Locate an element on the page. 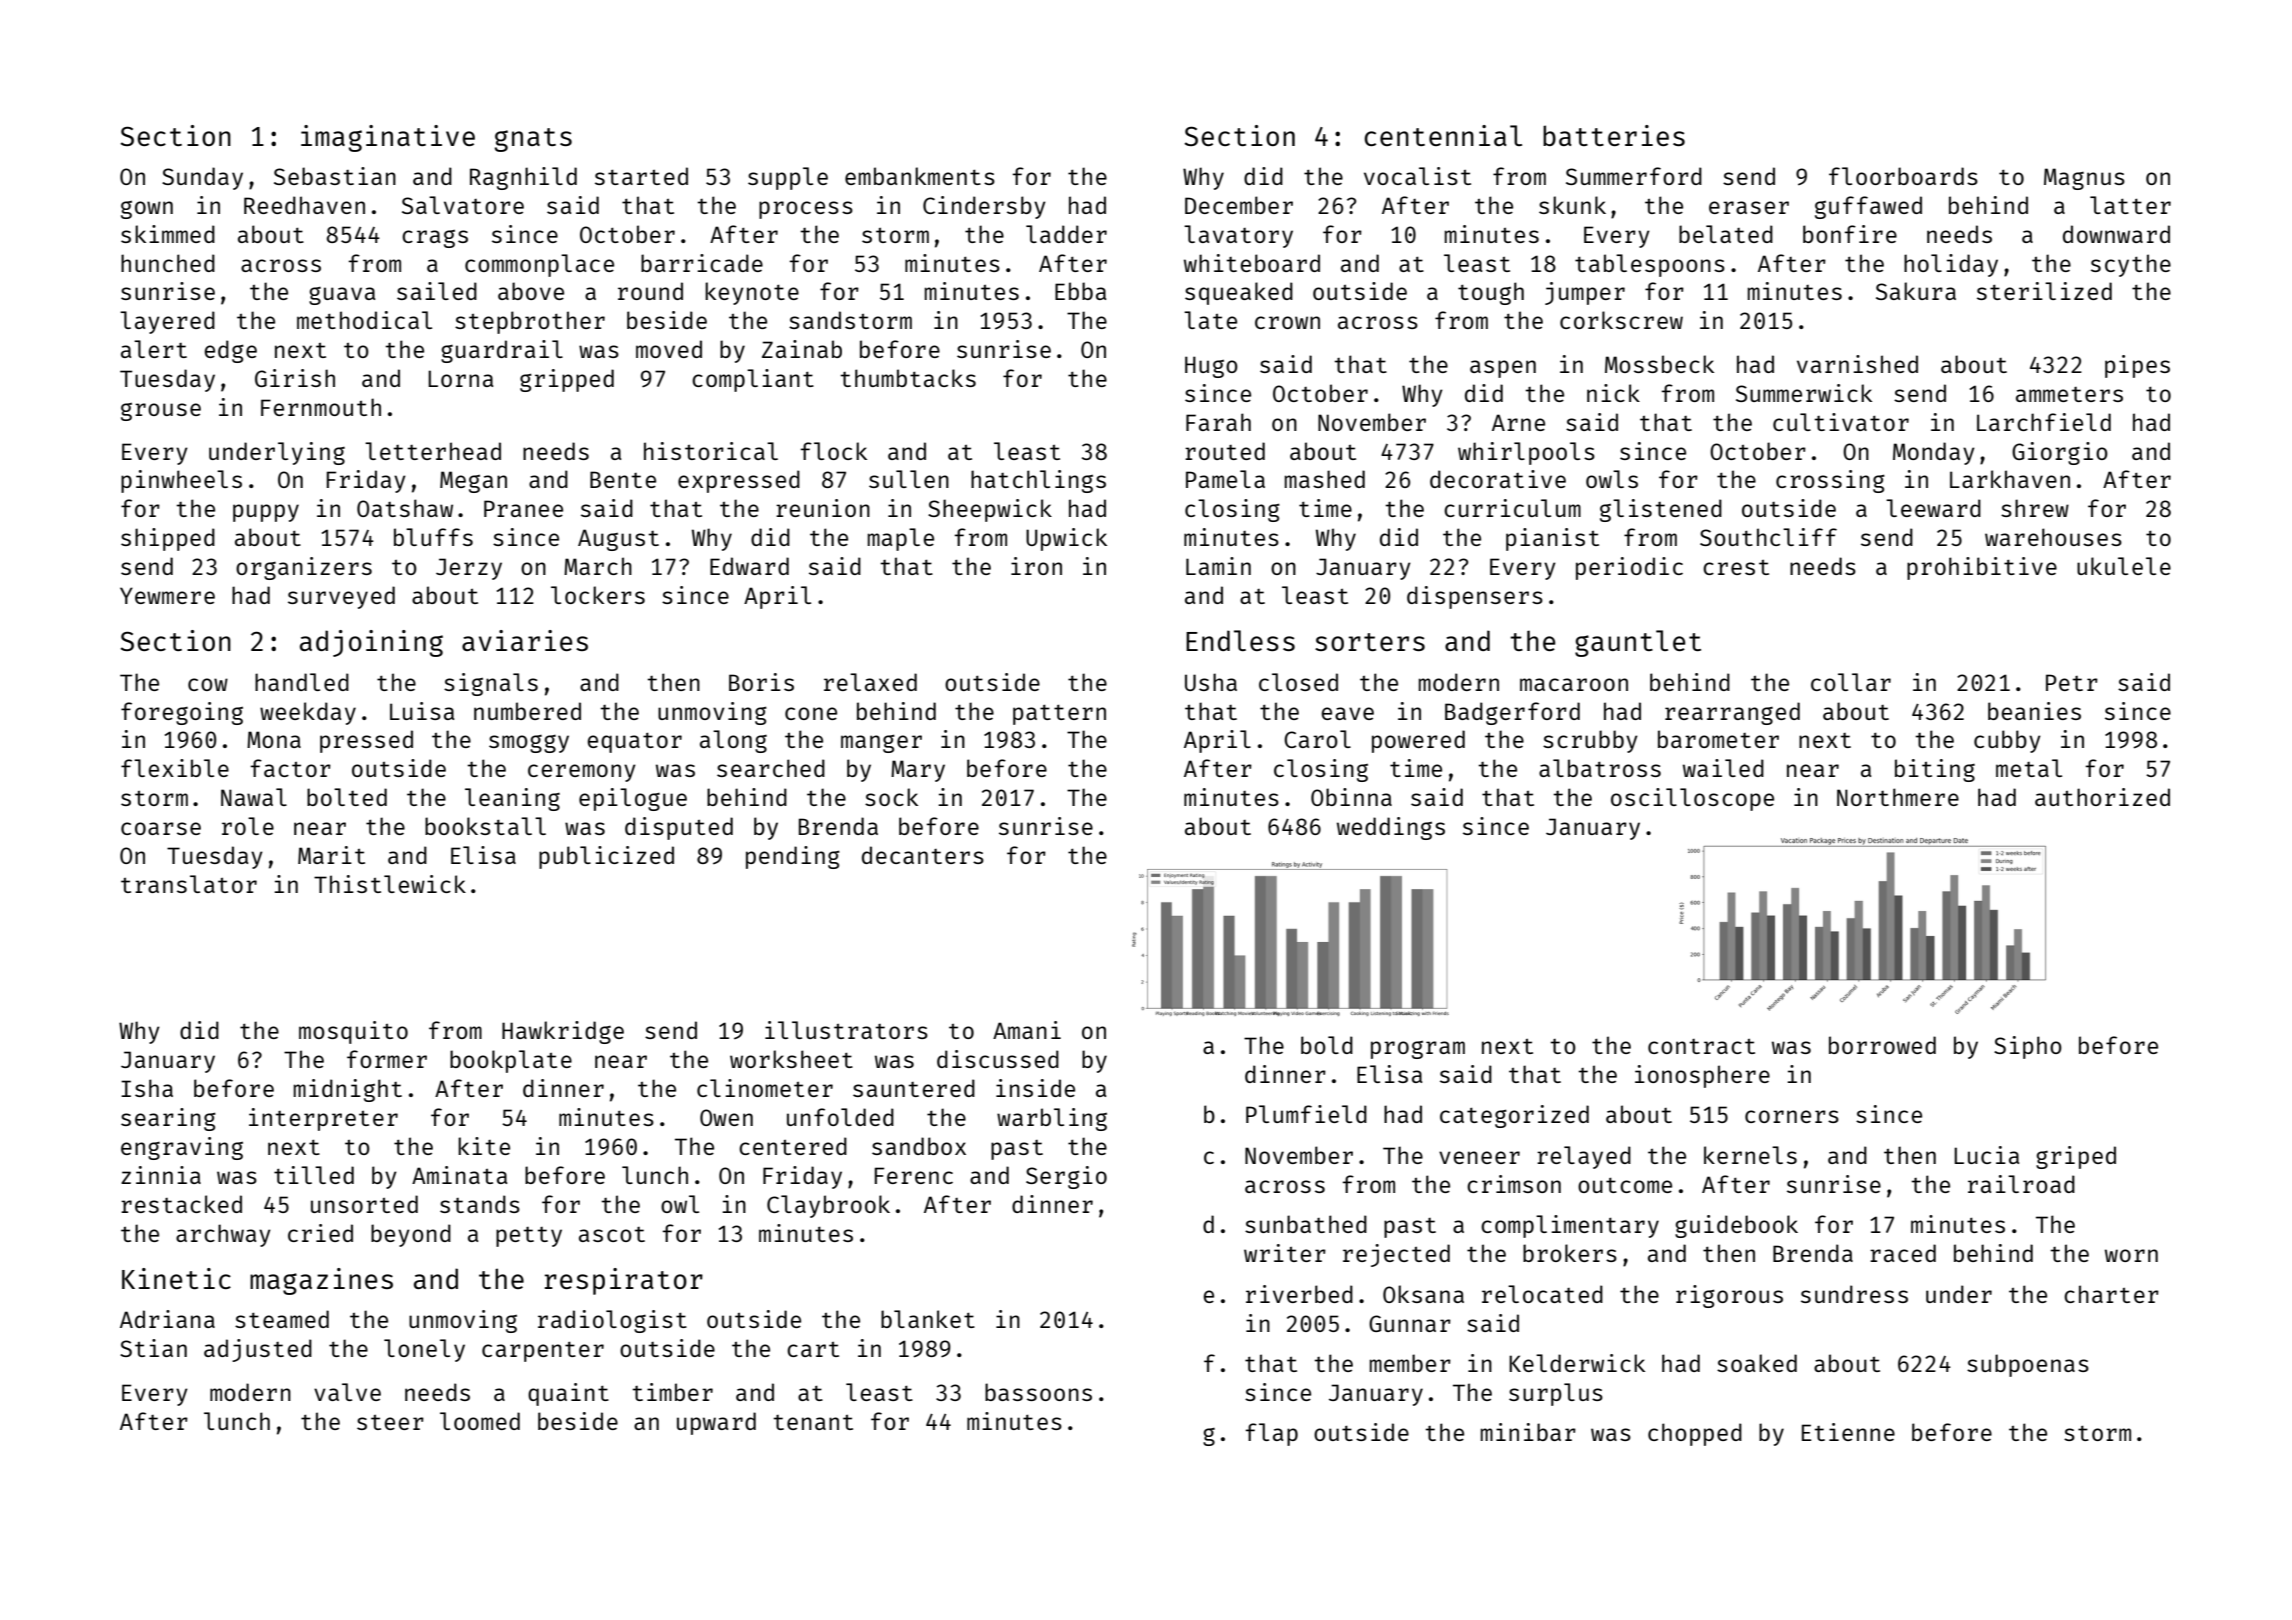 The height and width of the document is (1620, 2292). translator is located at coordinates (189, 884).
